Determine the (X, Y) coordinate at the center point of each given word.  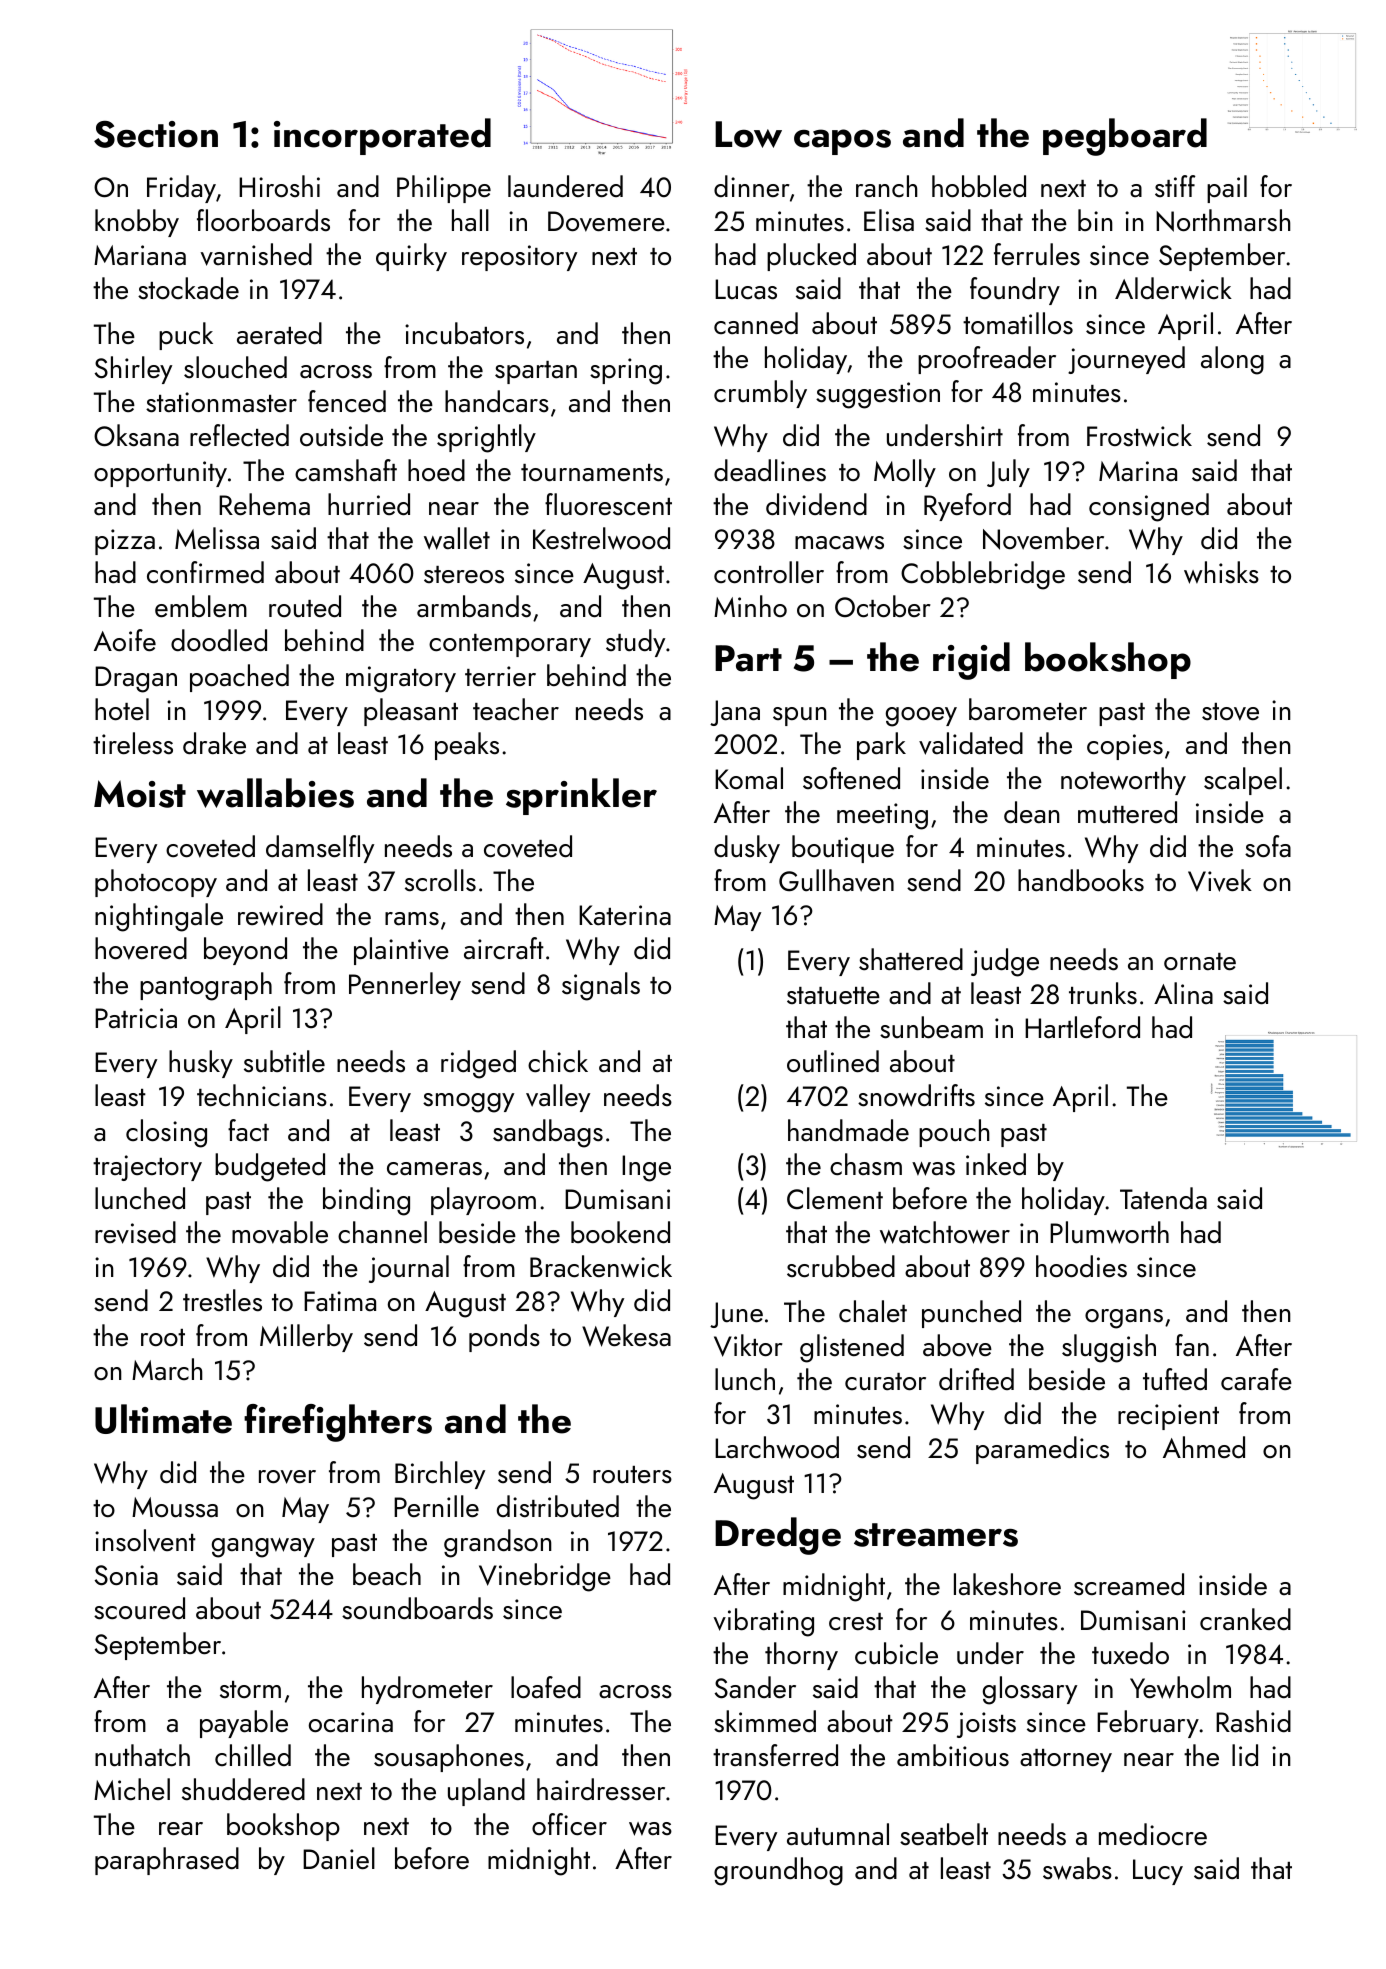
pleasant (411, 712)
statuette (833, 996)
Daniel (339, 1858)
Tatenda (1163, 1198)
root (163, 1337)
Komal (749, 778)
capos (842, 142)
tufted (1175, 1379)
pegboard (1125, 137)
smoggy (468, 1103)
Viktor (748, 1345)
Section (156, 134)
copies (1125, 747)
